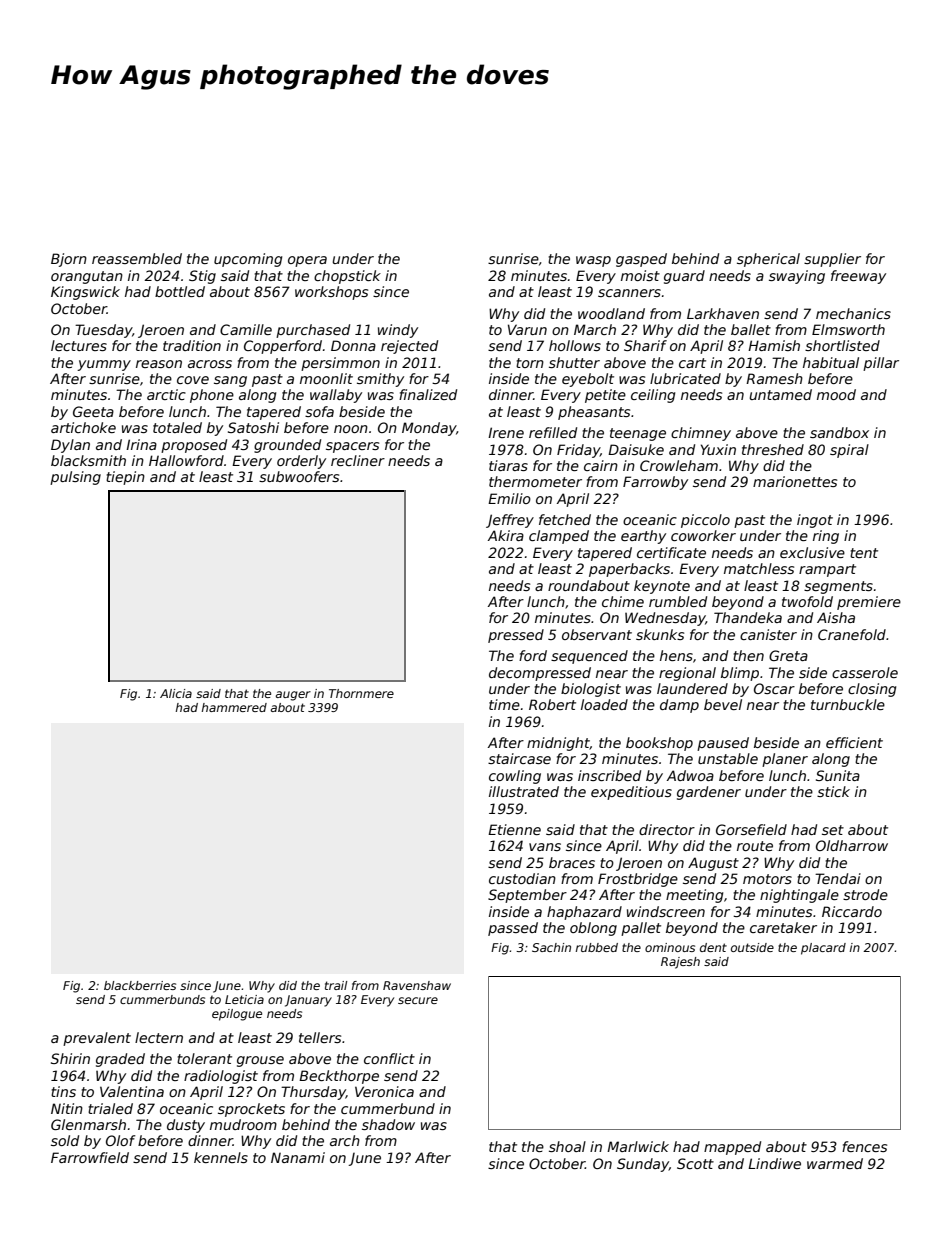  I want to click on hammered, so click(234, 707).
